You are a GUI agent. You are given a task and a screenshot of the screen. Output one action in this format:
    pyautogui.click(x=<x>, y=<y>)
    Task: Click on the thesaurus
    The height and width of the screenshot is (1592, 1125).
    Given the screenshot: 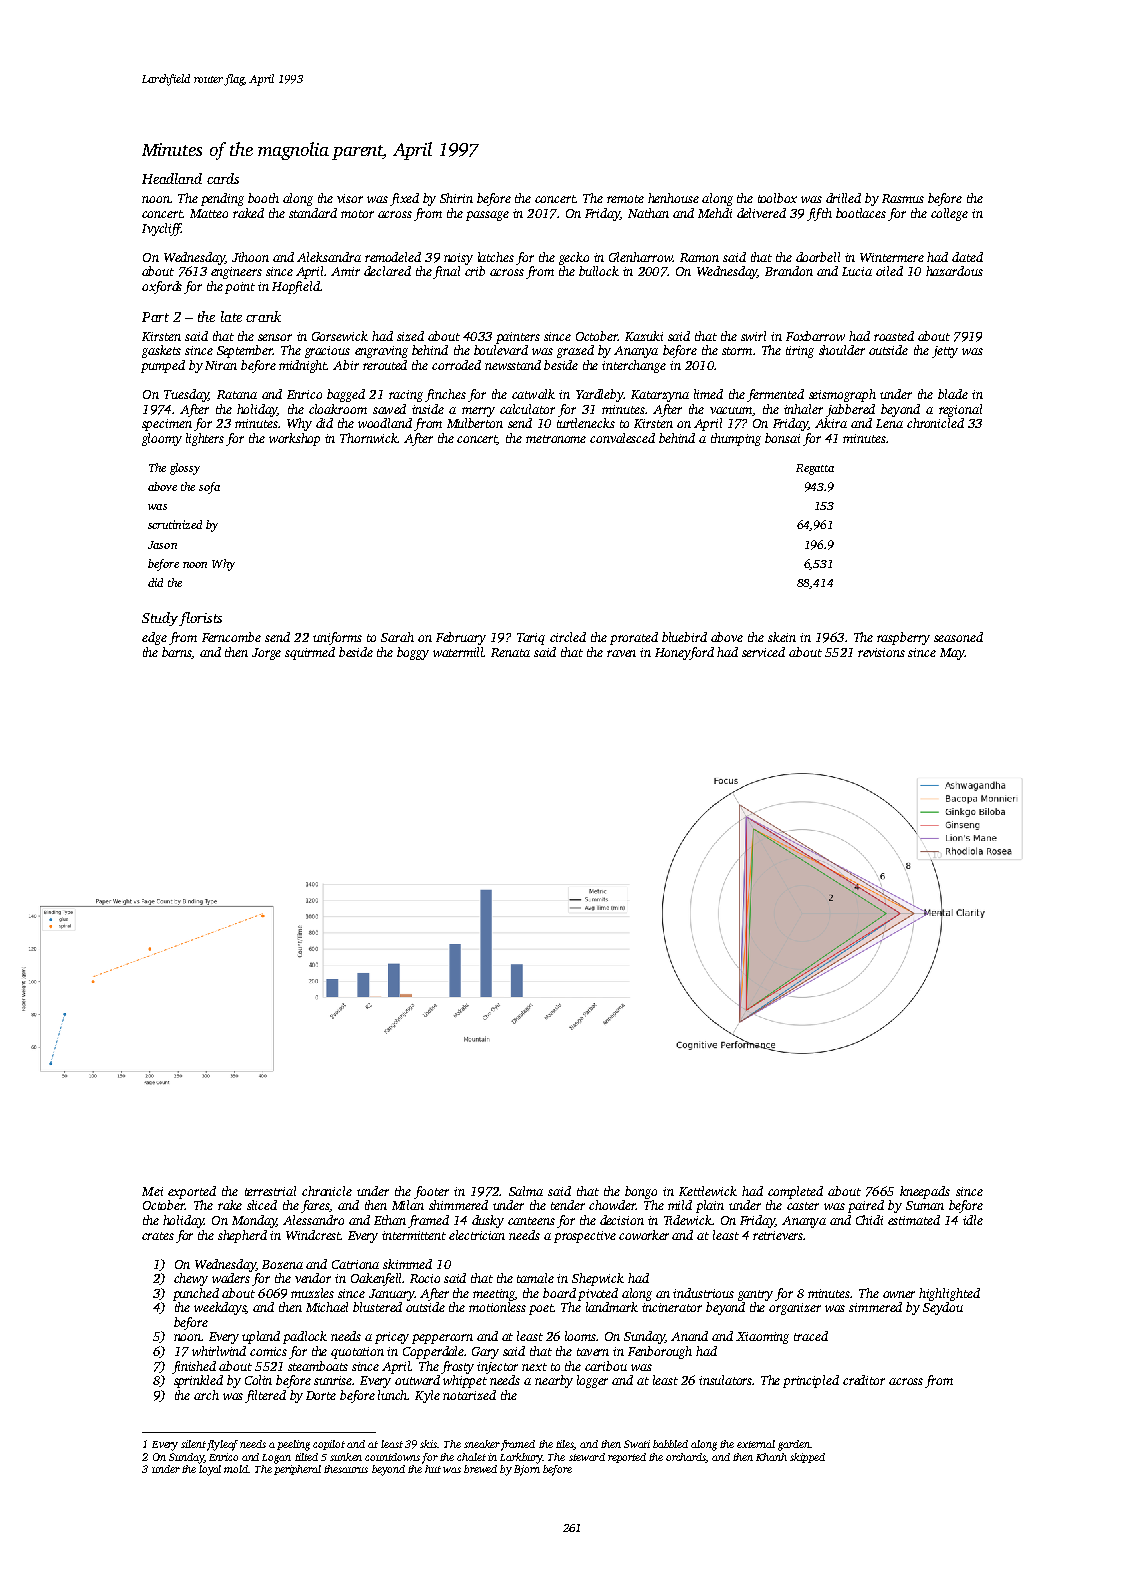 What is the action you would take?
    pyautogui.click(x=346, y=1469)
